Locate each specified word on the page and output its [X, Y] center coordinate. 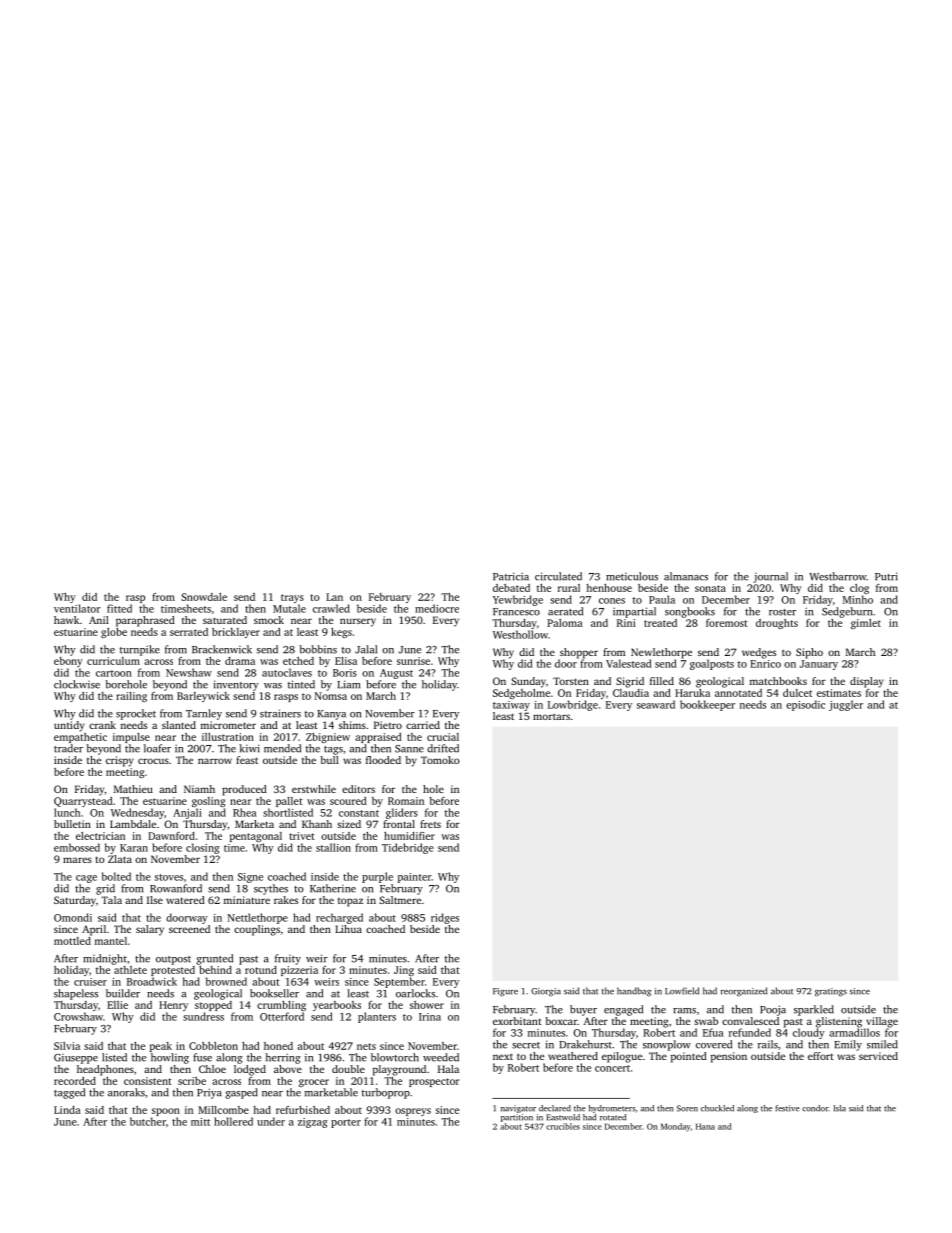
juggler [846, 705]
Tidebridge [408, 848]
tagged [69, 1093]
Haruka [692, 693]
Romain [406, 801]
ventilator [77, 608]
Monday [676, 1127]
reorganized [744, 992]
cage [86, 879]
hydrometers [612, 1109]
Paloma [565, 623]
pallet [289, 802]
